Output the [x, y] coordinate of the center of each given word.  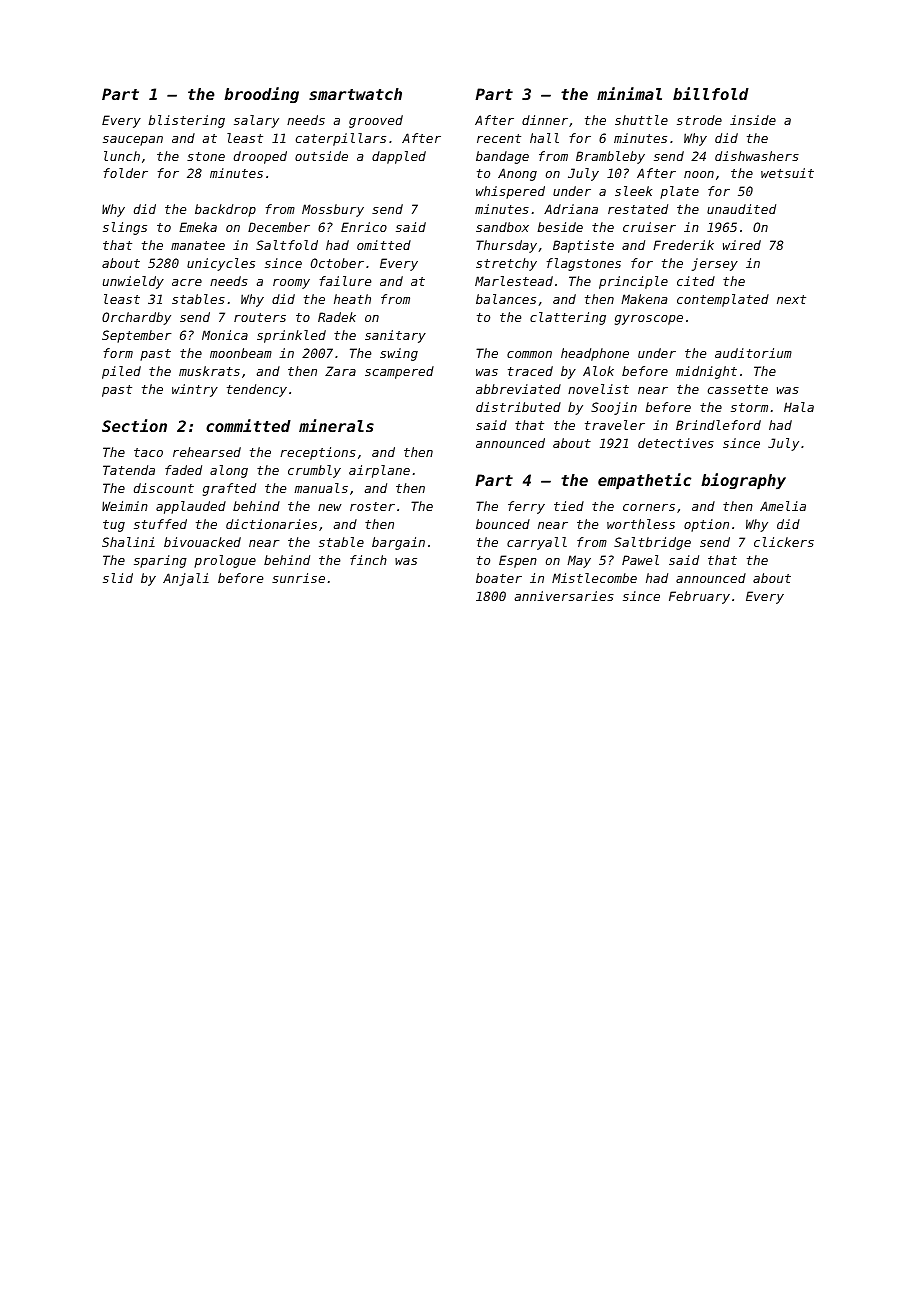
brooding [261, 95]
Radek [337, 317]
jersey [714, 264]
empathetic [644, 481]
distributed [518, 407]
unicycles [221, 264]
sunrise [298, 578]
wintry [195, 390]
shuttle [641, 120]
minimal [629, 93]
